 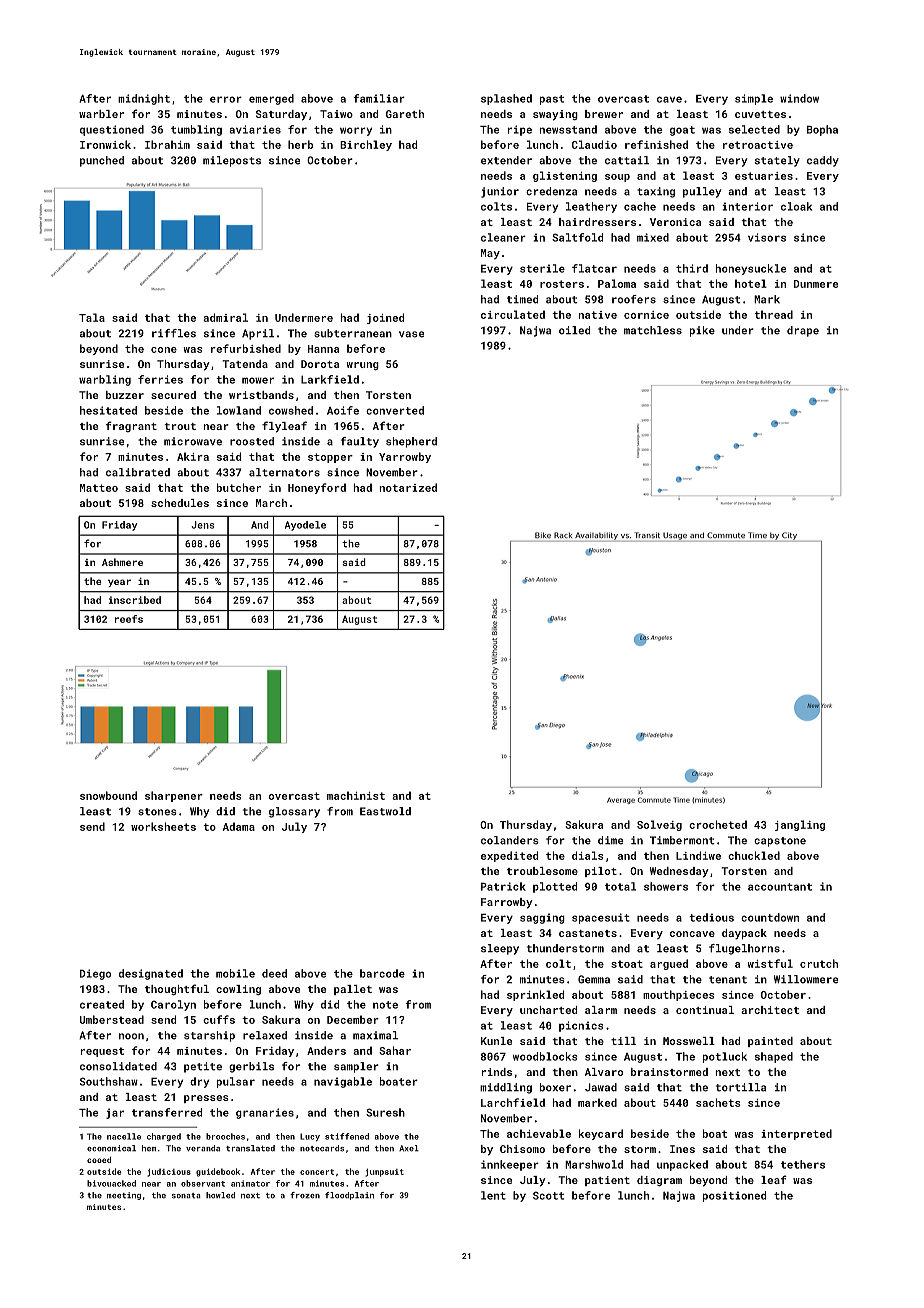 I want to click on stoat, so click(x=627, y=964).
